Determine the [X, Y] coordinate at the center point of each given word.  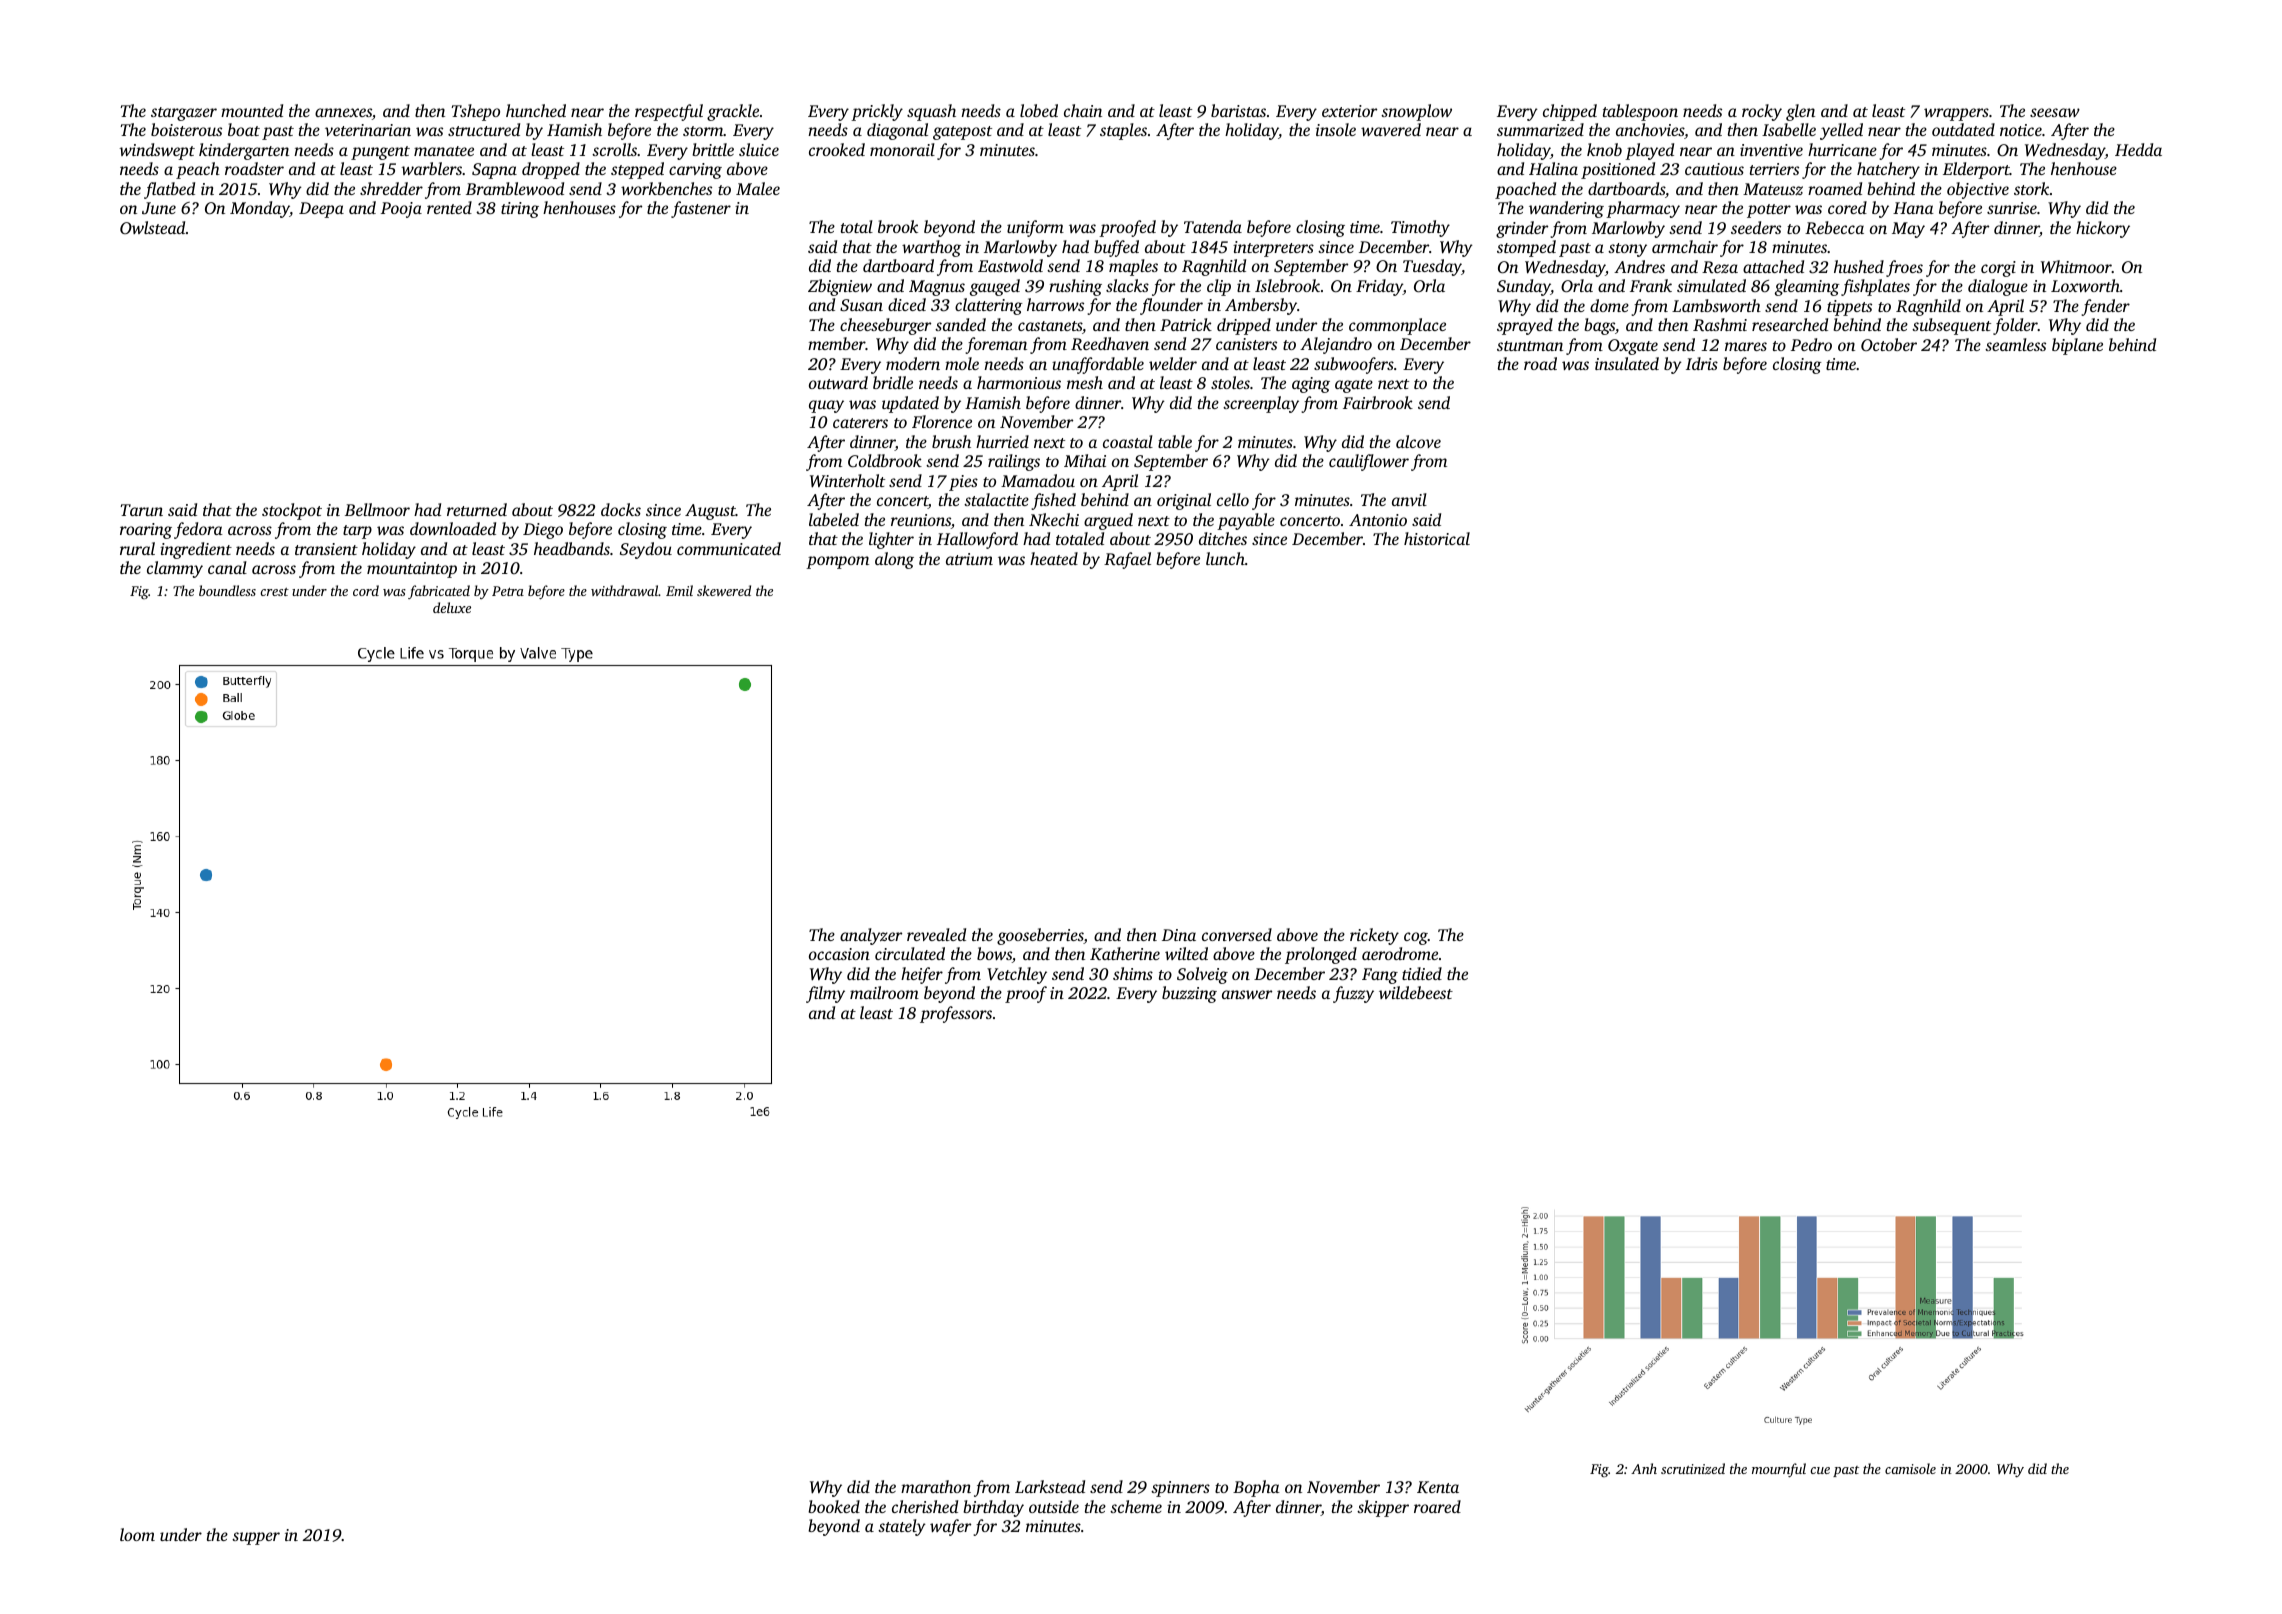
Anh [1644, 1468]
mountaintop [412, 570]
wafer [950, 1527]
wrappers [1956, 114]
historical [1437, 538]
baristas [1238, 110]
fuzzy [1353, 994]
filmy [825, 994]
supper [256, 1538]
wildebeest [1416, 992]
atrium [969, 559]
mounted [252, 110]
